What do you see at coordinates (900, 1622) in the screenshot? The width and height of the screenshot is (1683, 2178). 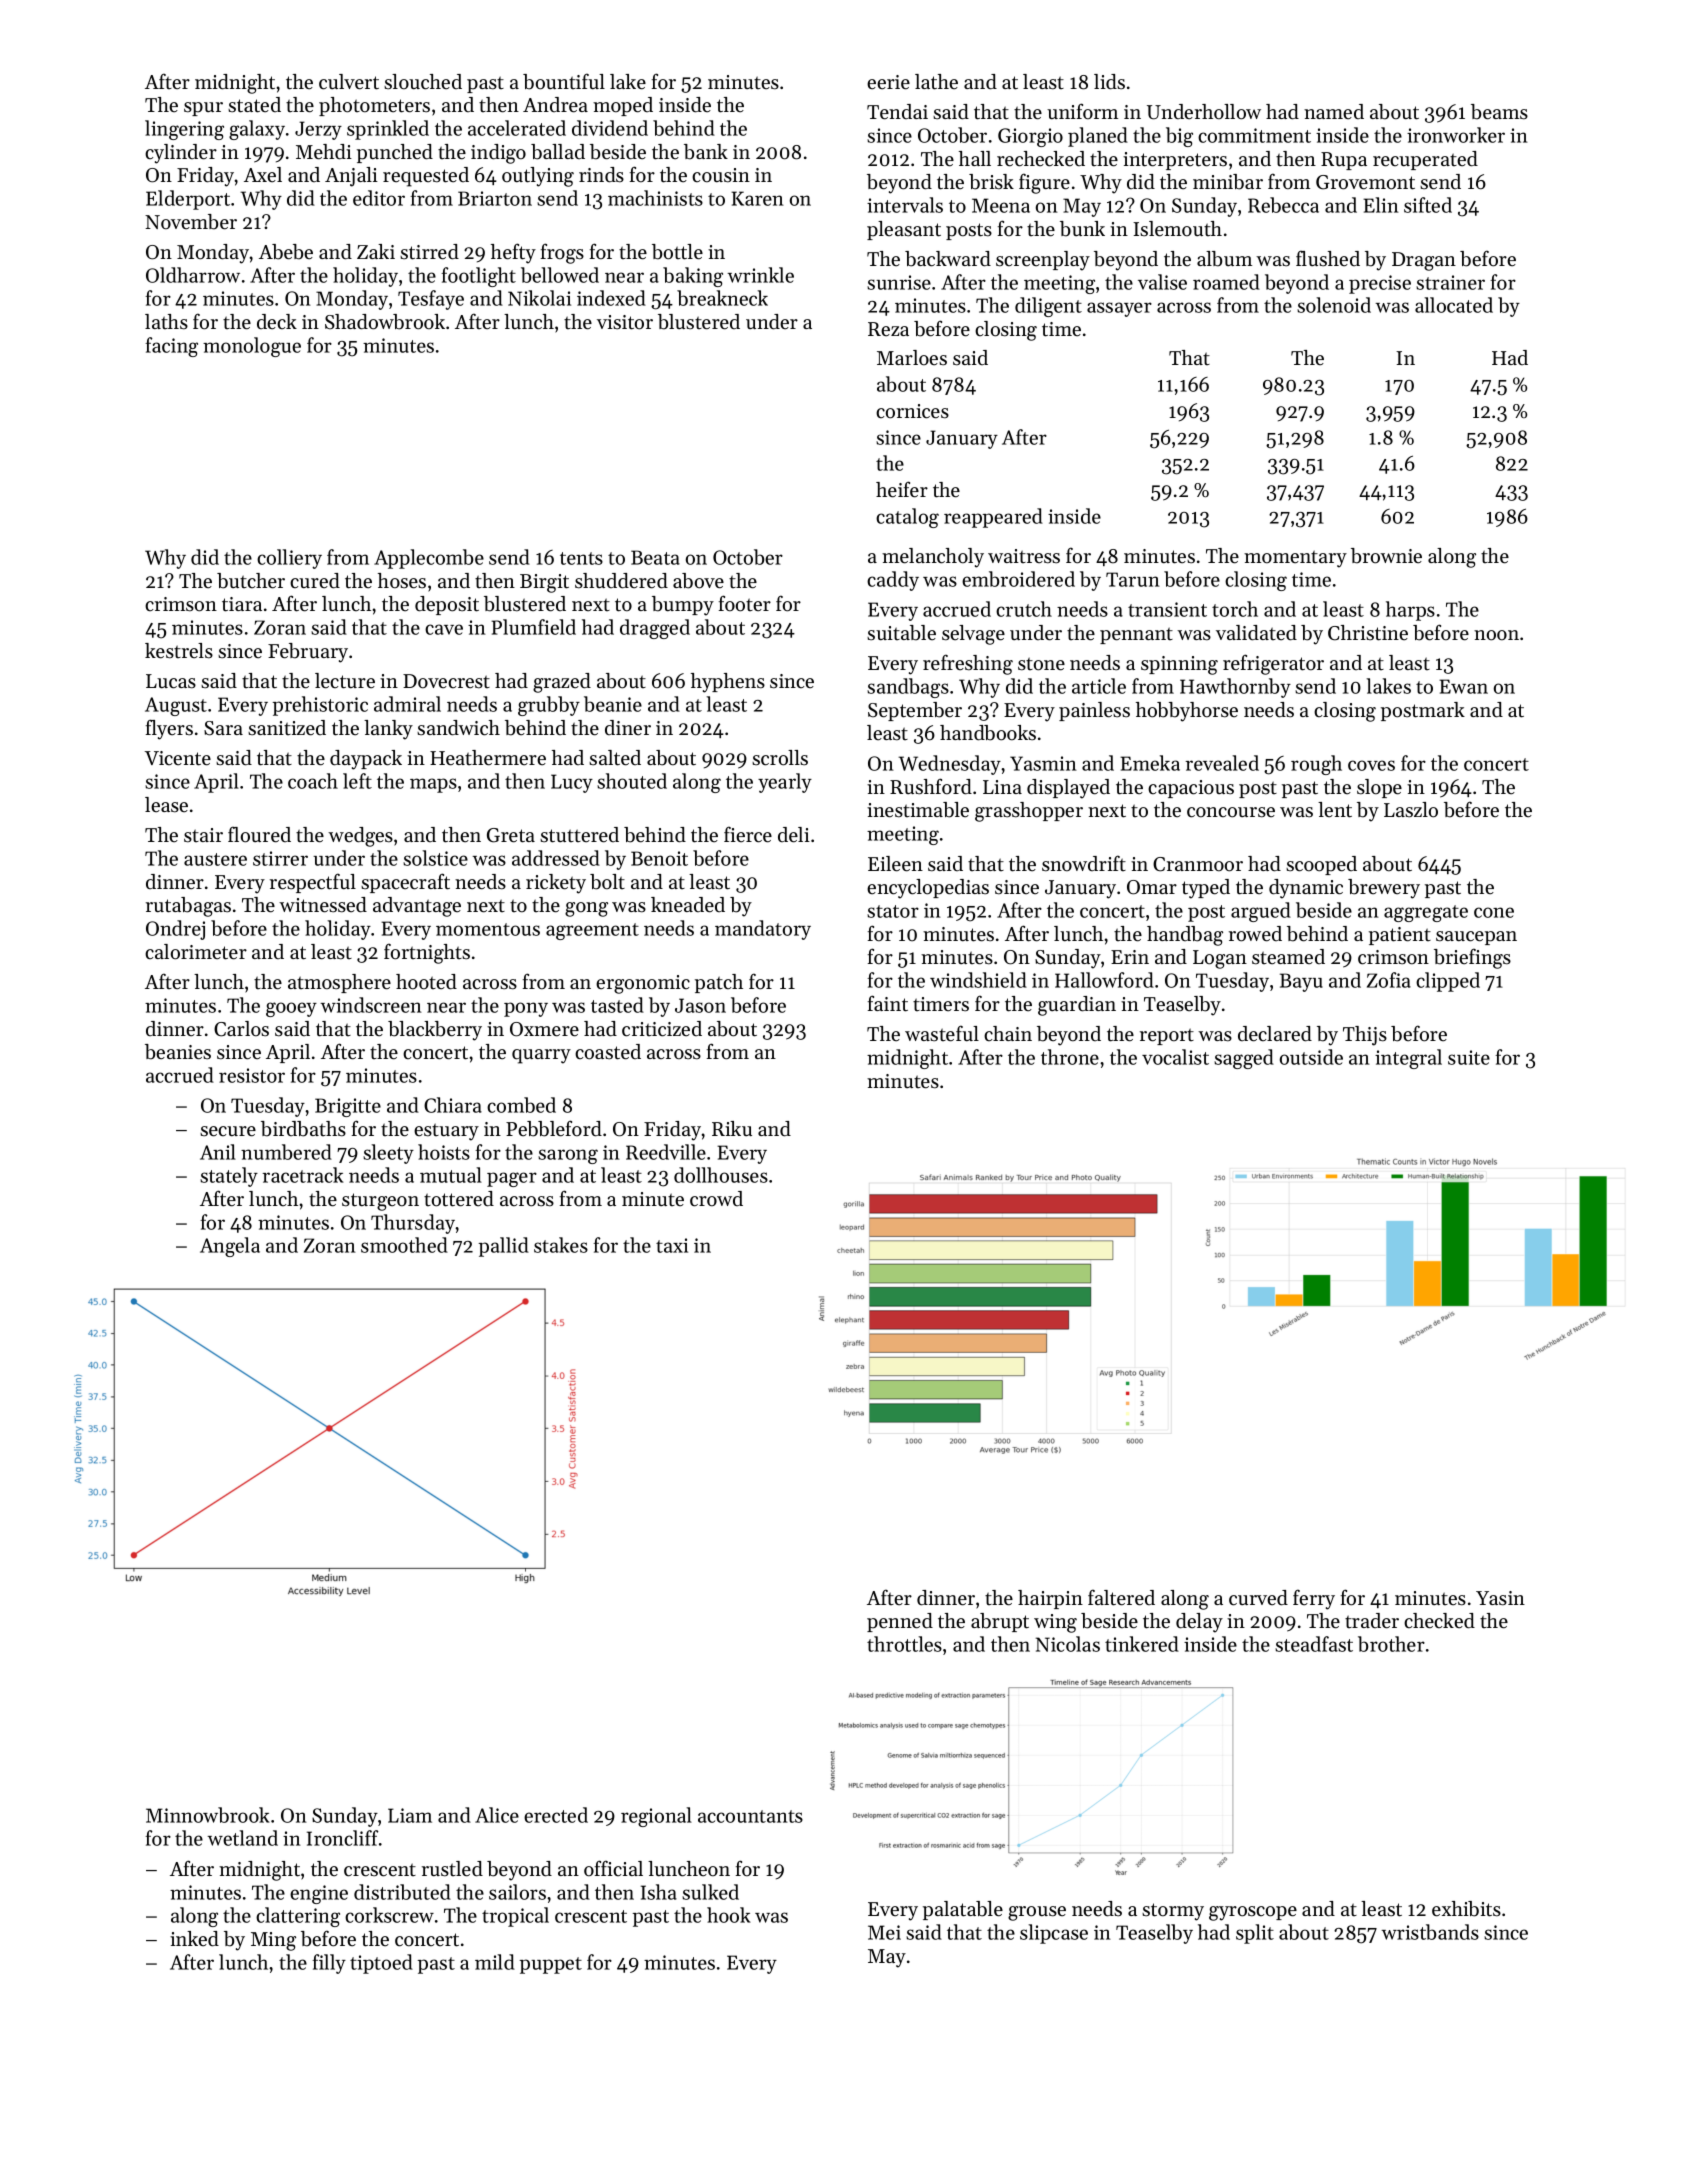 I see `penned` at bounding box center [900, 1622].
